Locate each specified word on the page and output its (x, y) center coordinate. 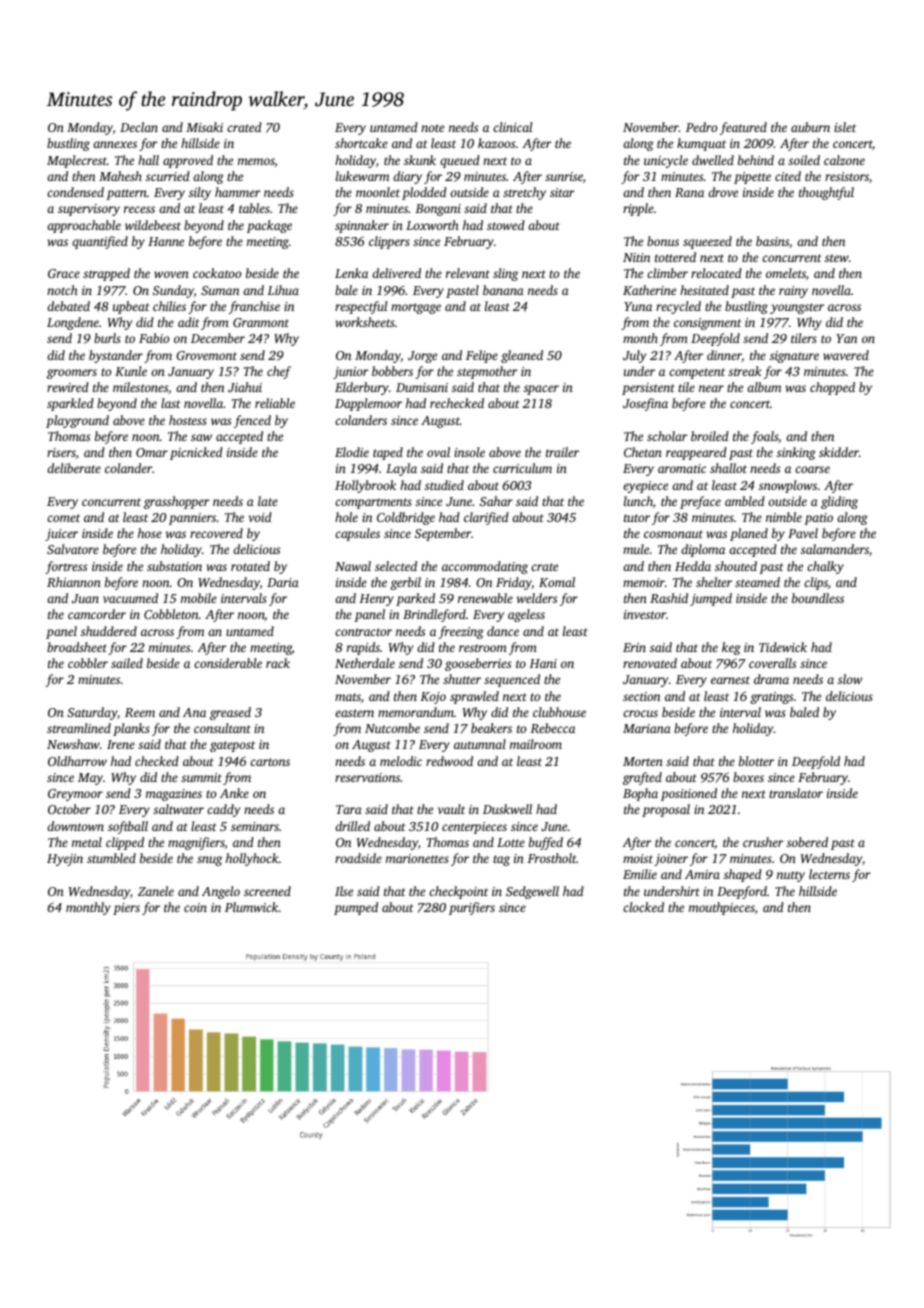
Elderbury (362, 388)
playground (77, 421)
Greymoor (75, 795)
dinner (724, 356)
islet (845, 127)
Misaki (204, 127)
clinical (512, 127)
